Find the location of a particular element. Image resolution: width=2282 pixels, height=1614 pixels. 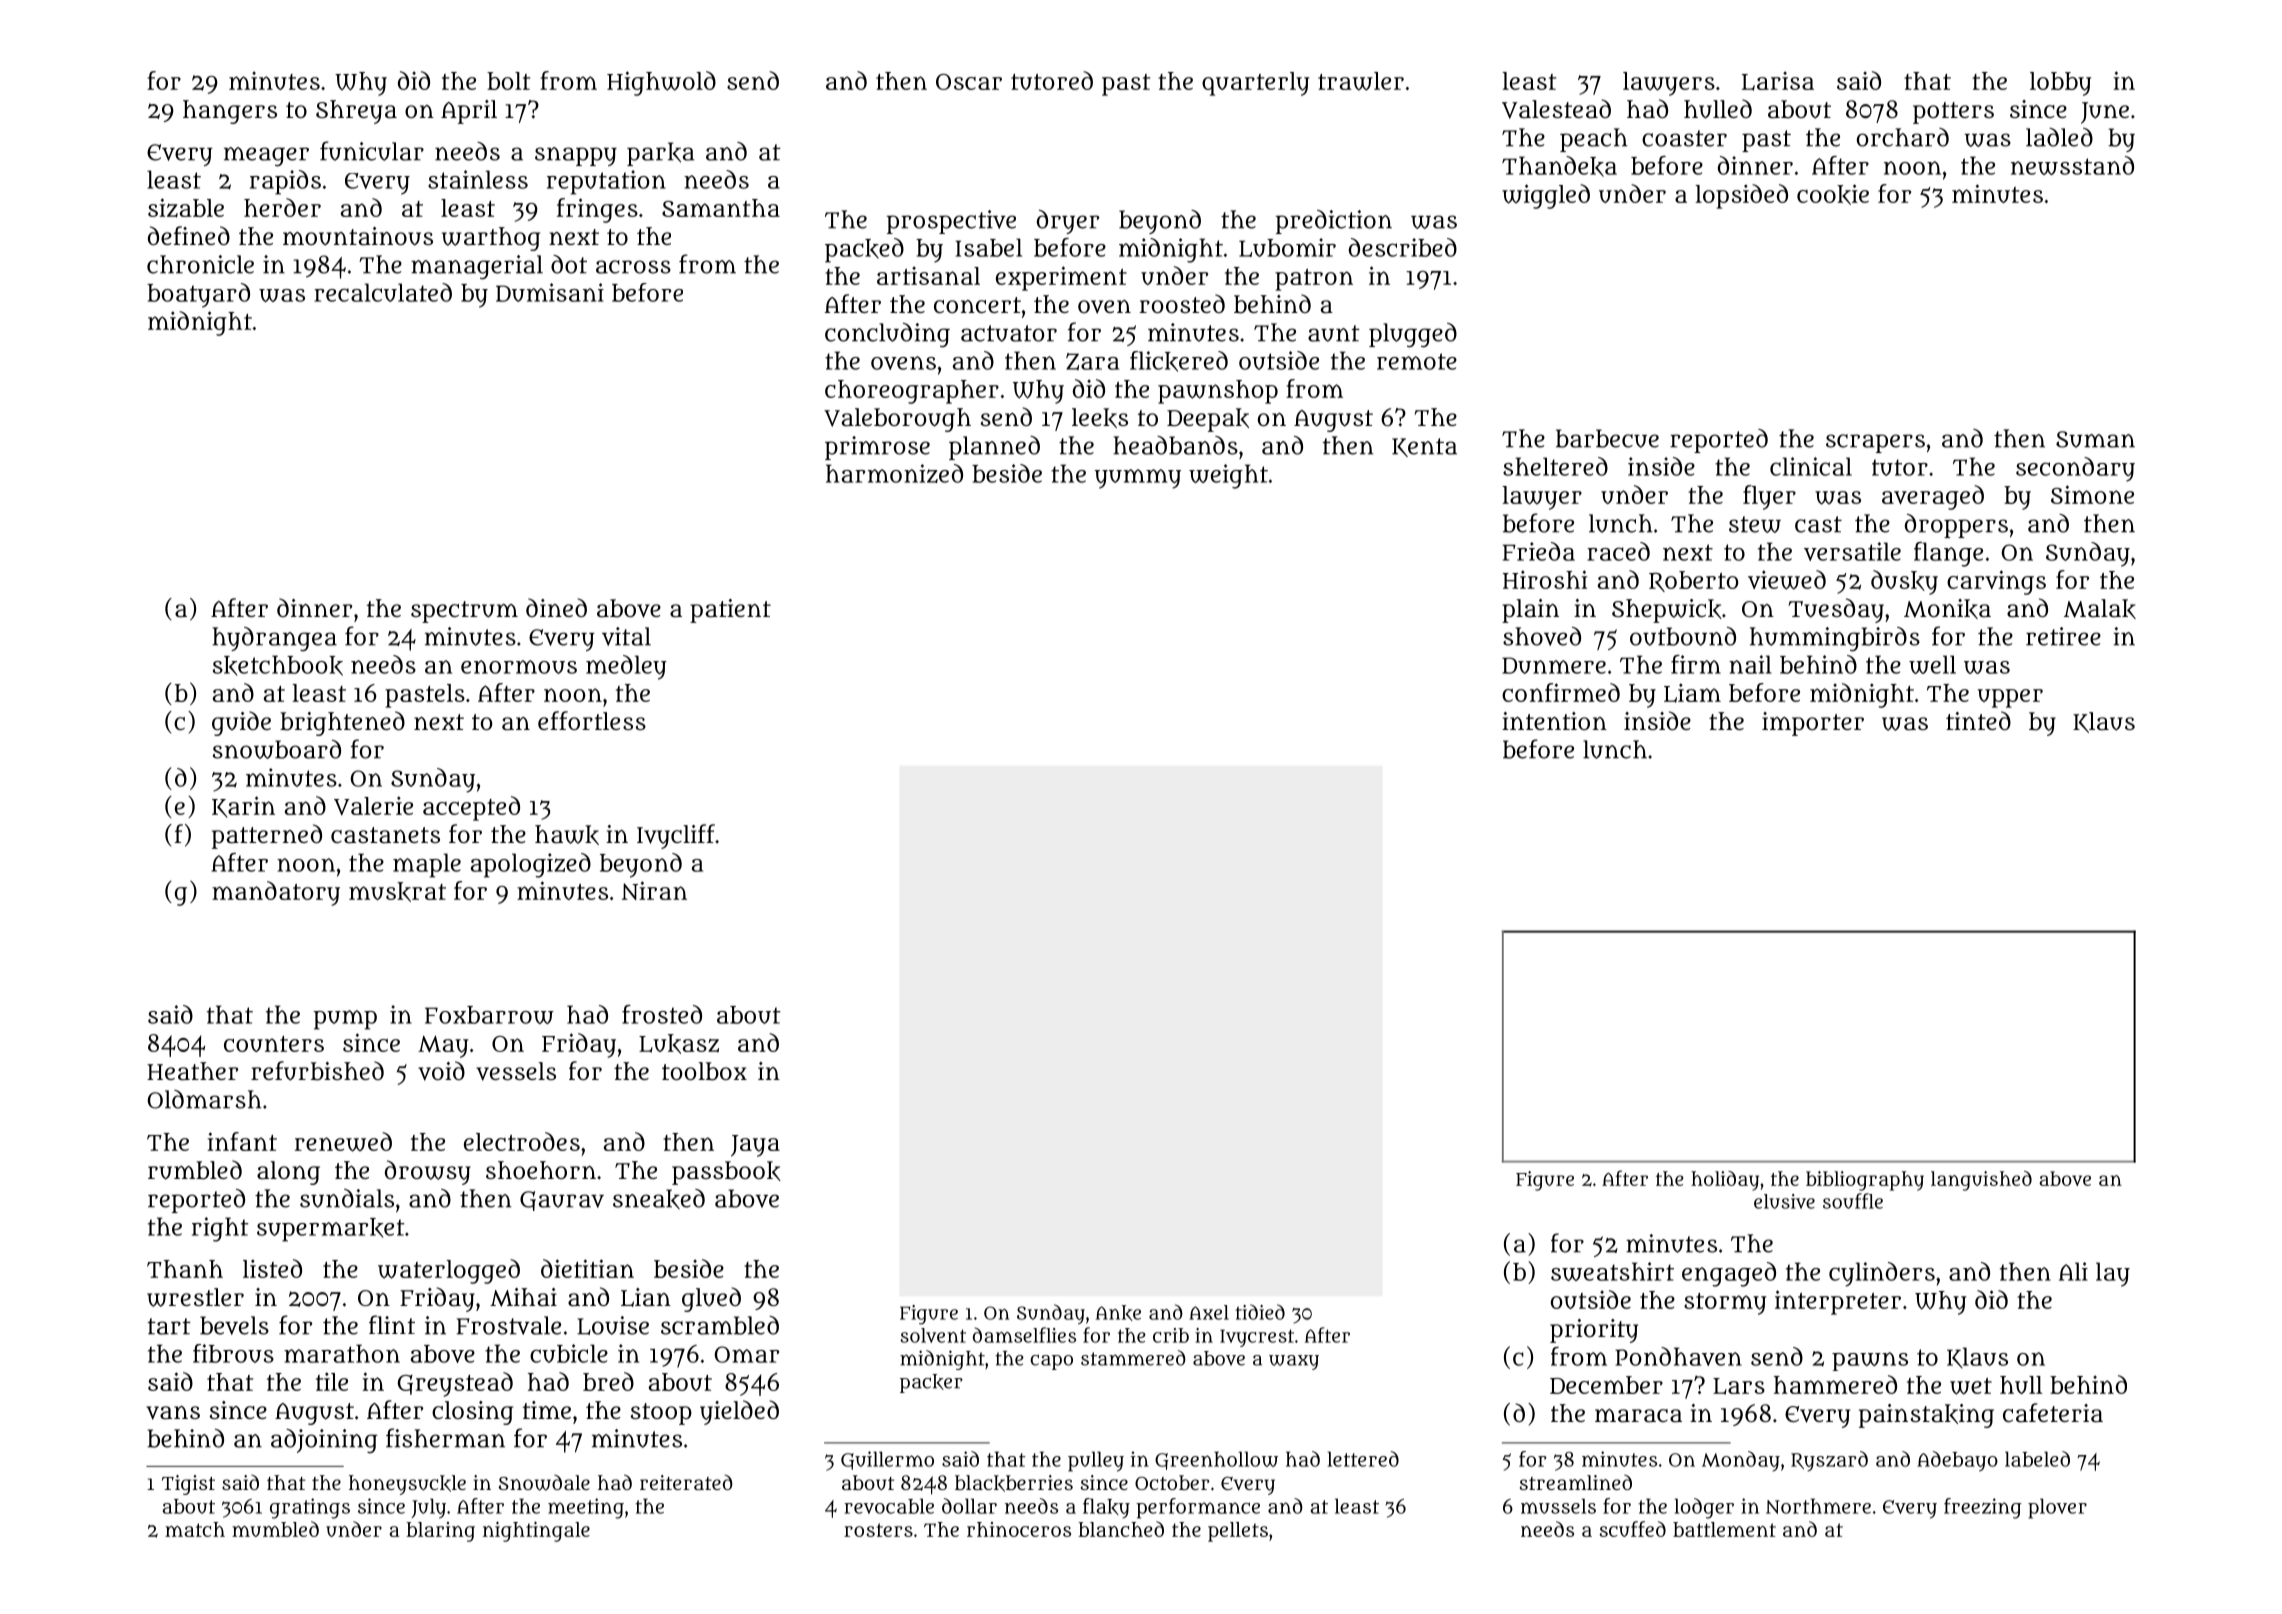

match is located at coordinates (195, 1529).
